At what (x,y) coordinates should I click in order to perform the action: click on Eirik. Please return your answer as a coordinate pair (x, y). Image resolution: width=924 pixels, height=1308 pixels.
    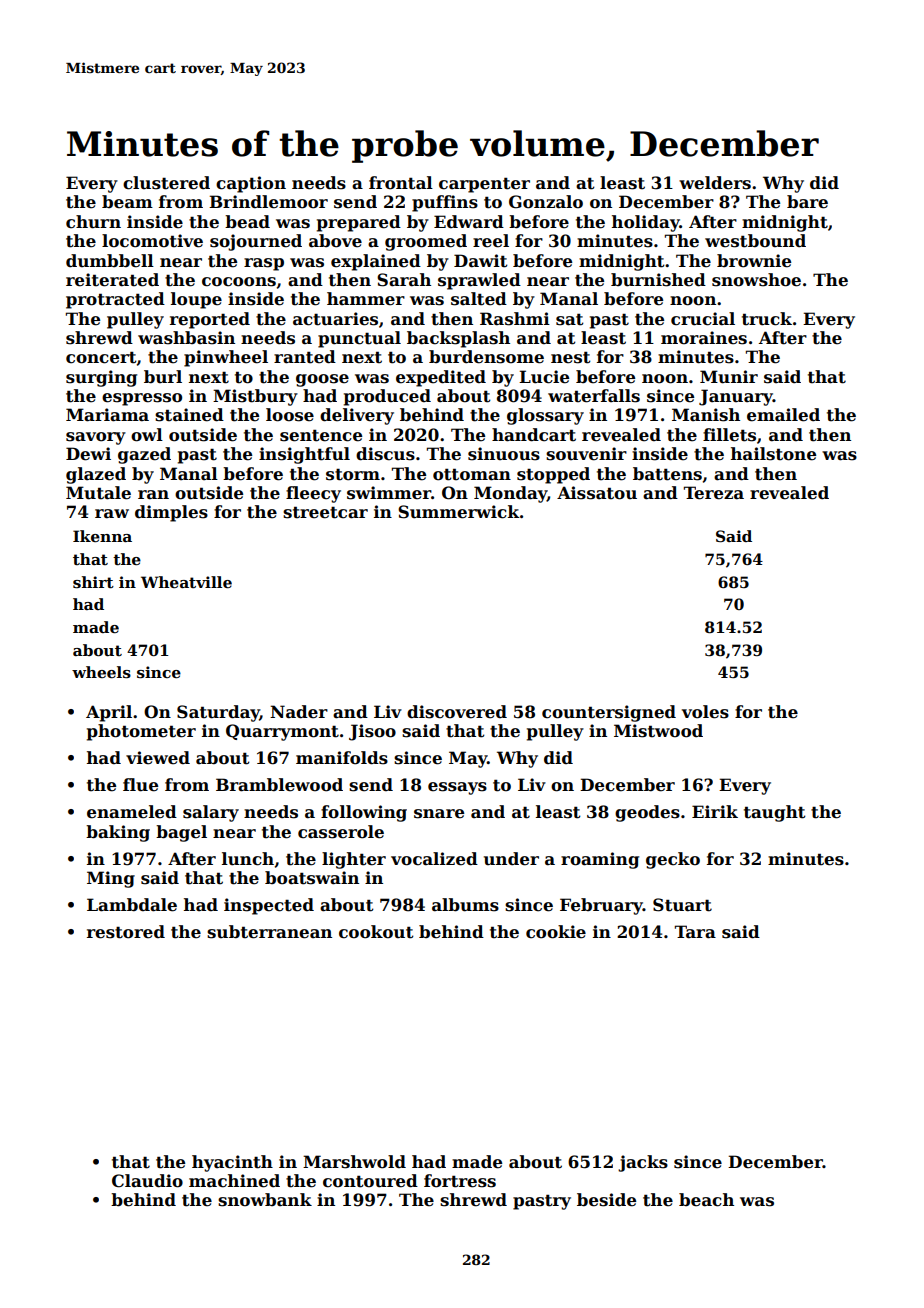
    Looking at the image, I should click on (715, 811).
